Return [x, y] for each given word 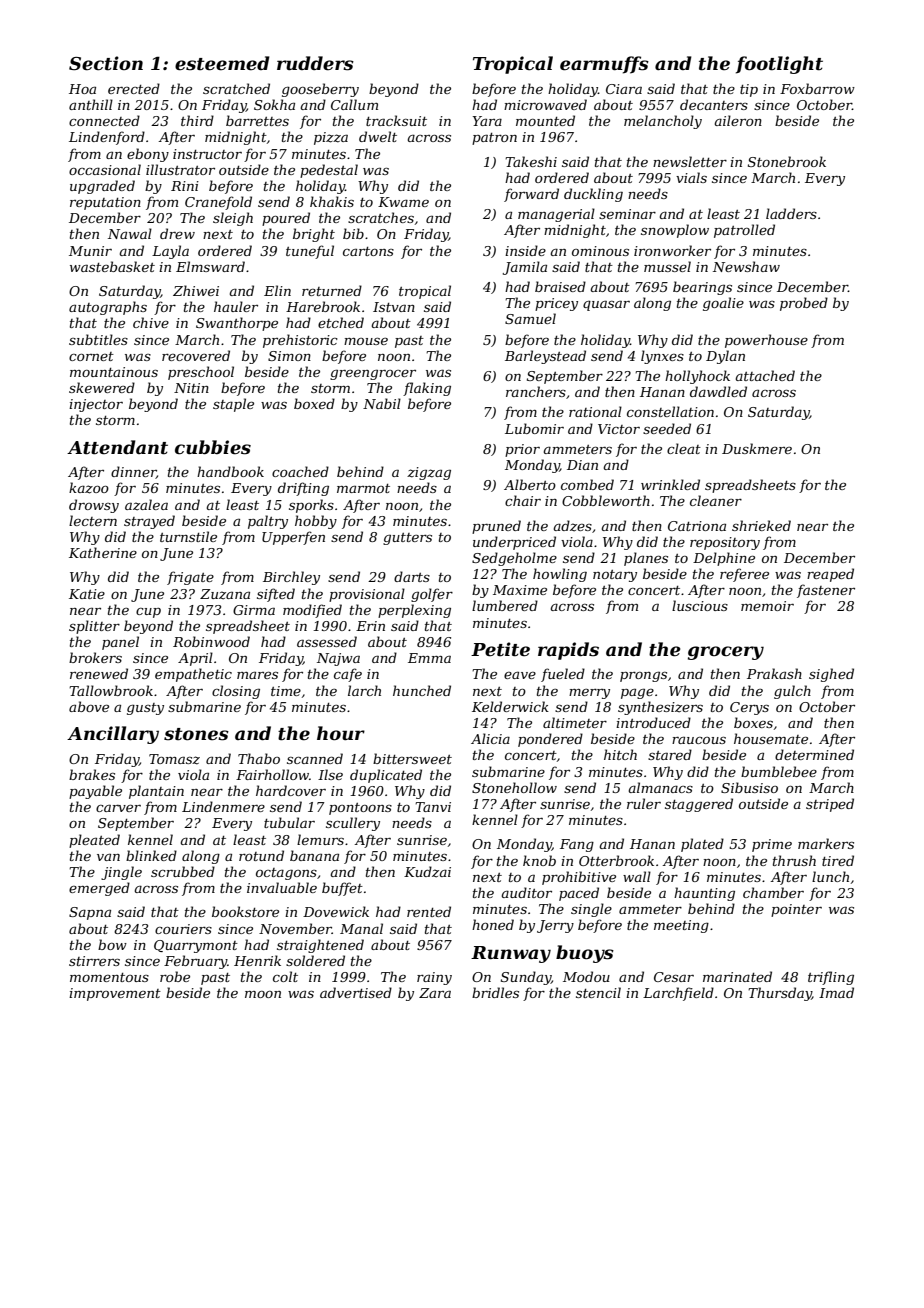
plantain [156, 792]
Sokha [274, 104]
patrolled [744, 231]
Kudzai [427, 872]
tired [838, 860]
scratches [381, 217]
